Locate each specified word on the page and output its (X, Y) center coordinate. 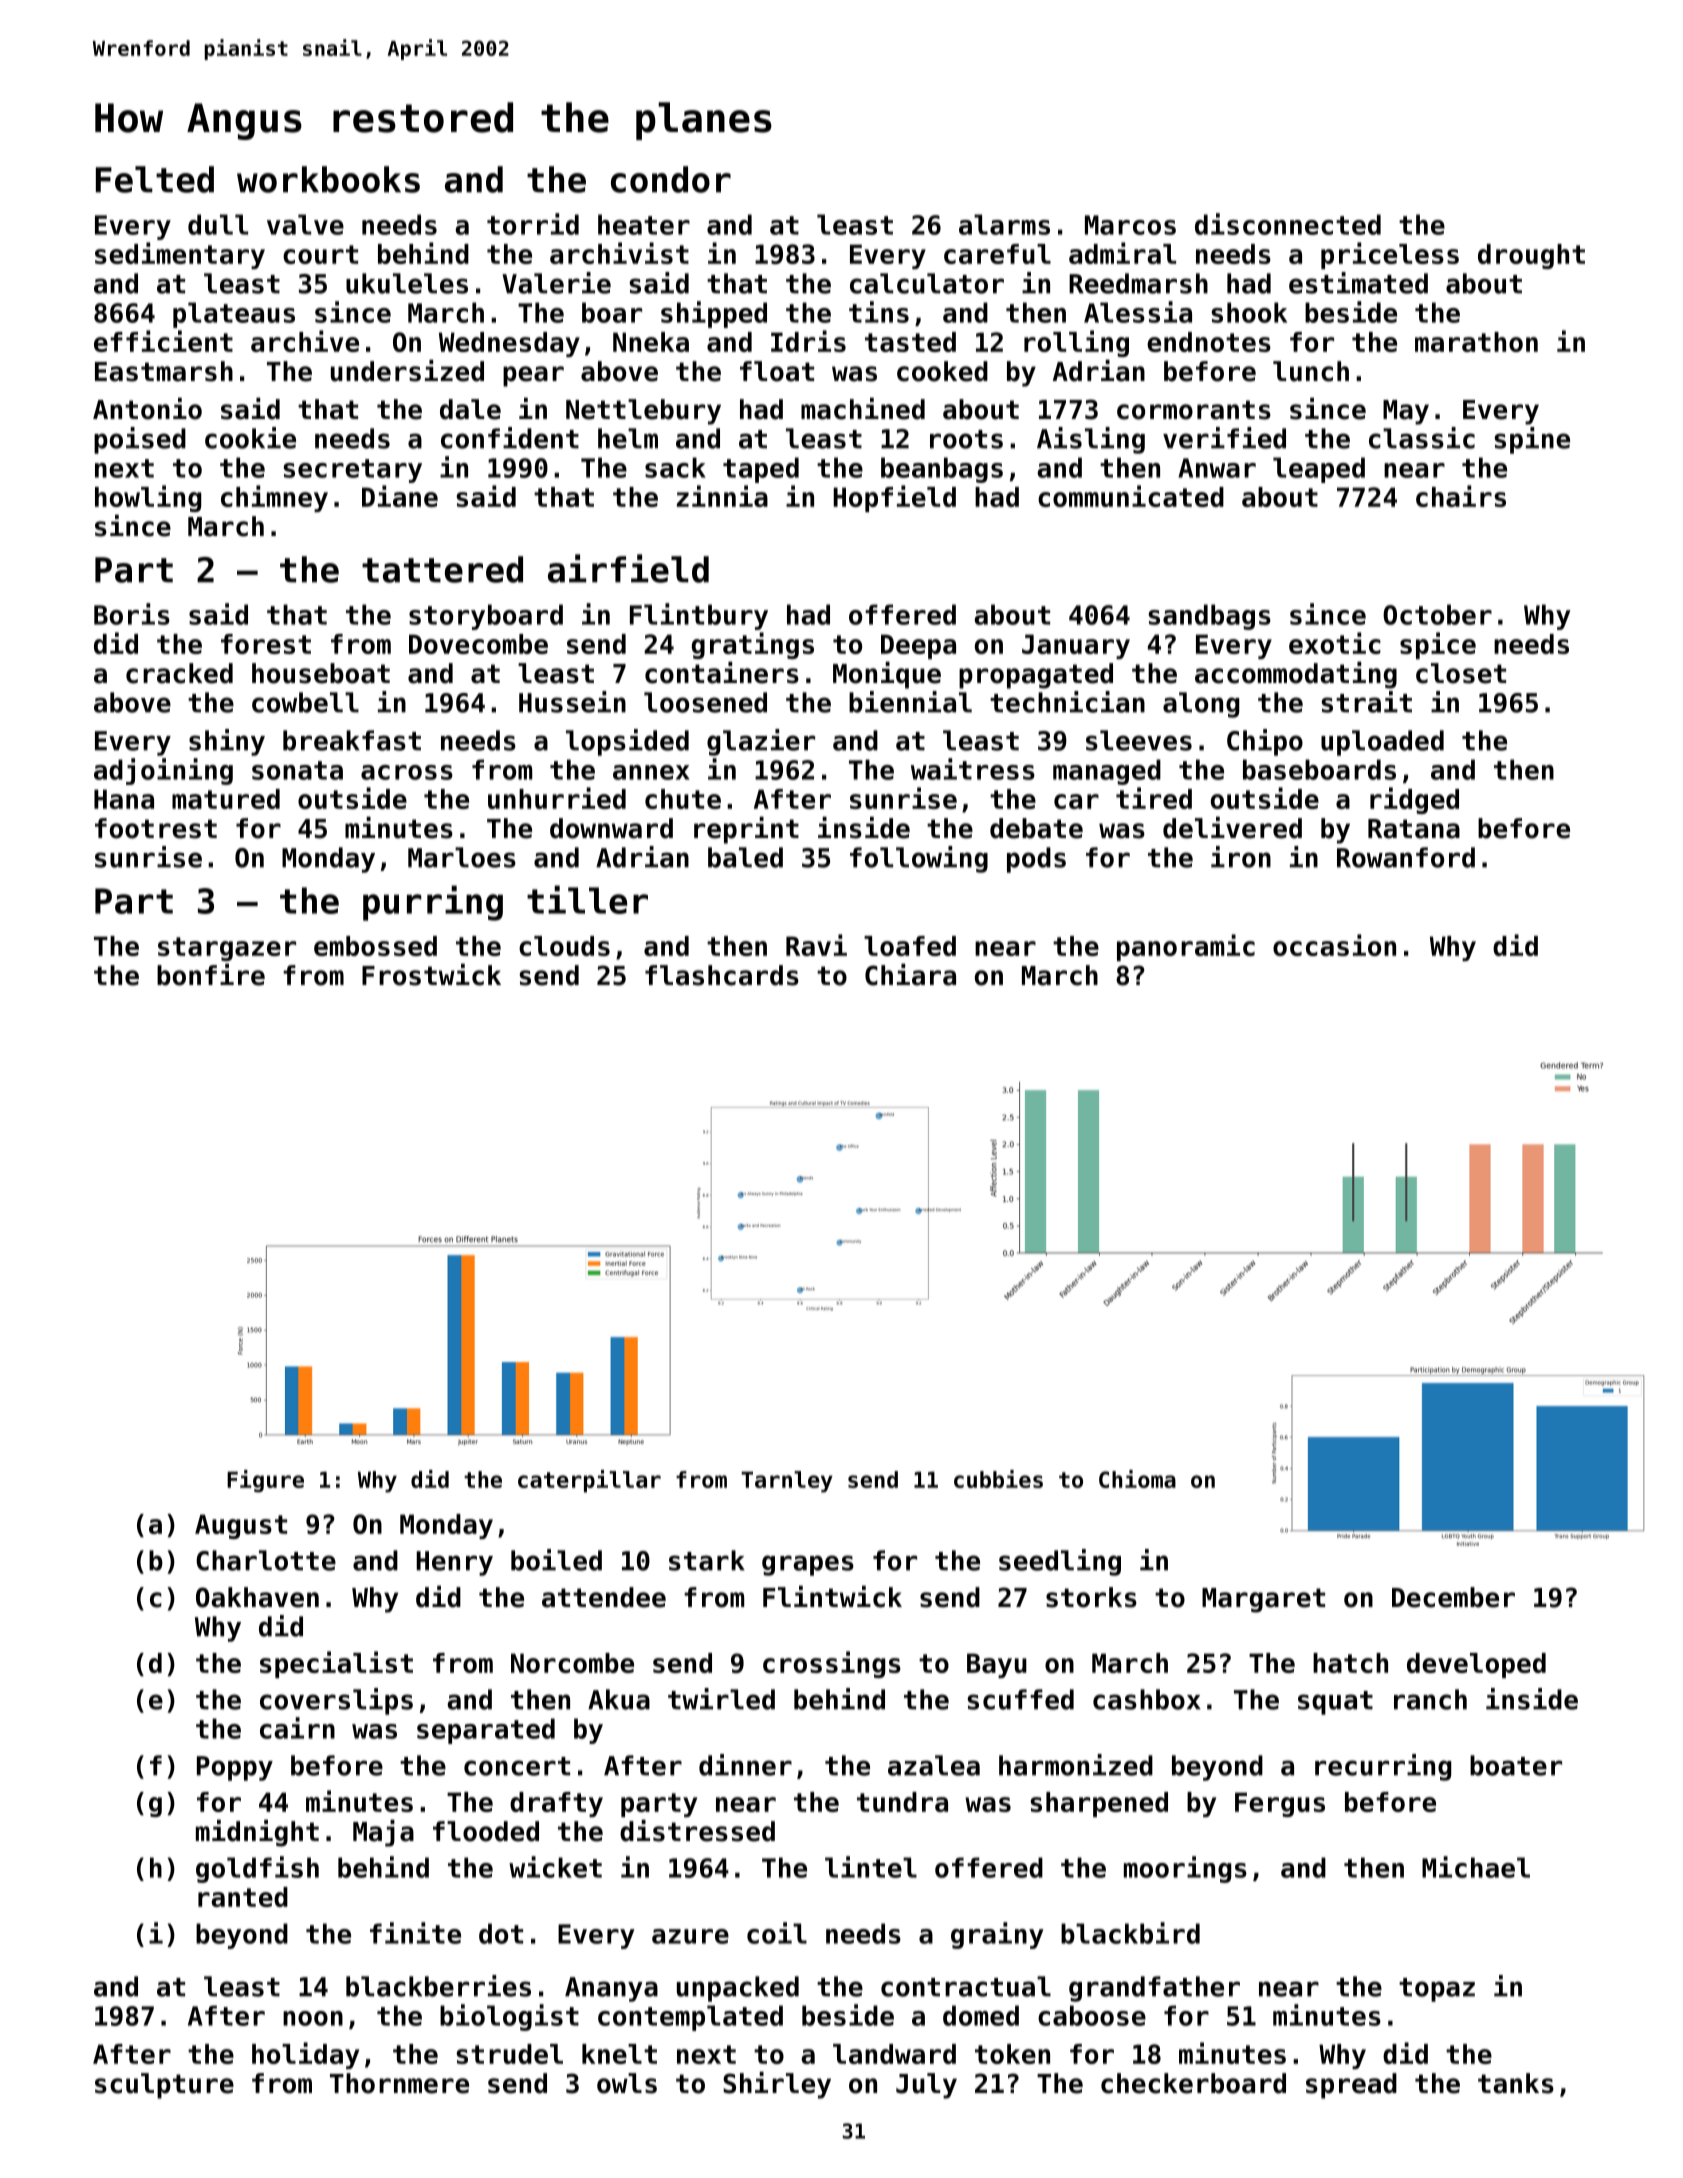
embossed (375, 946)
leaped (1319, 470)
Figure (265, 1481)
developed (1476, 1665)
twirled (721, 1699)
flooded (486, 1831)
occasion (1334, 945)
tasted (910, 342)
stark (707, 1560)
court (320, 254)
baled (745, 857)
